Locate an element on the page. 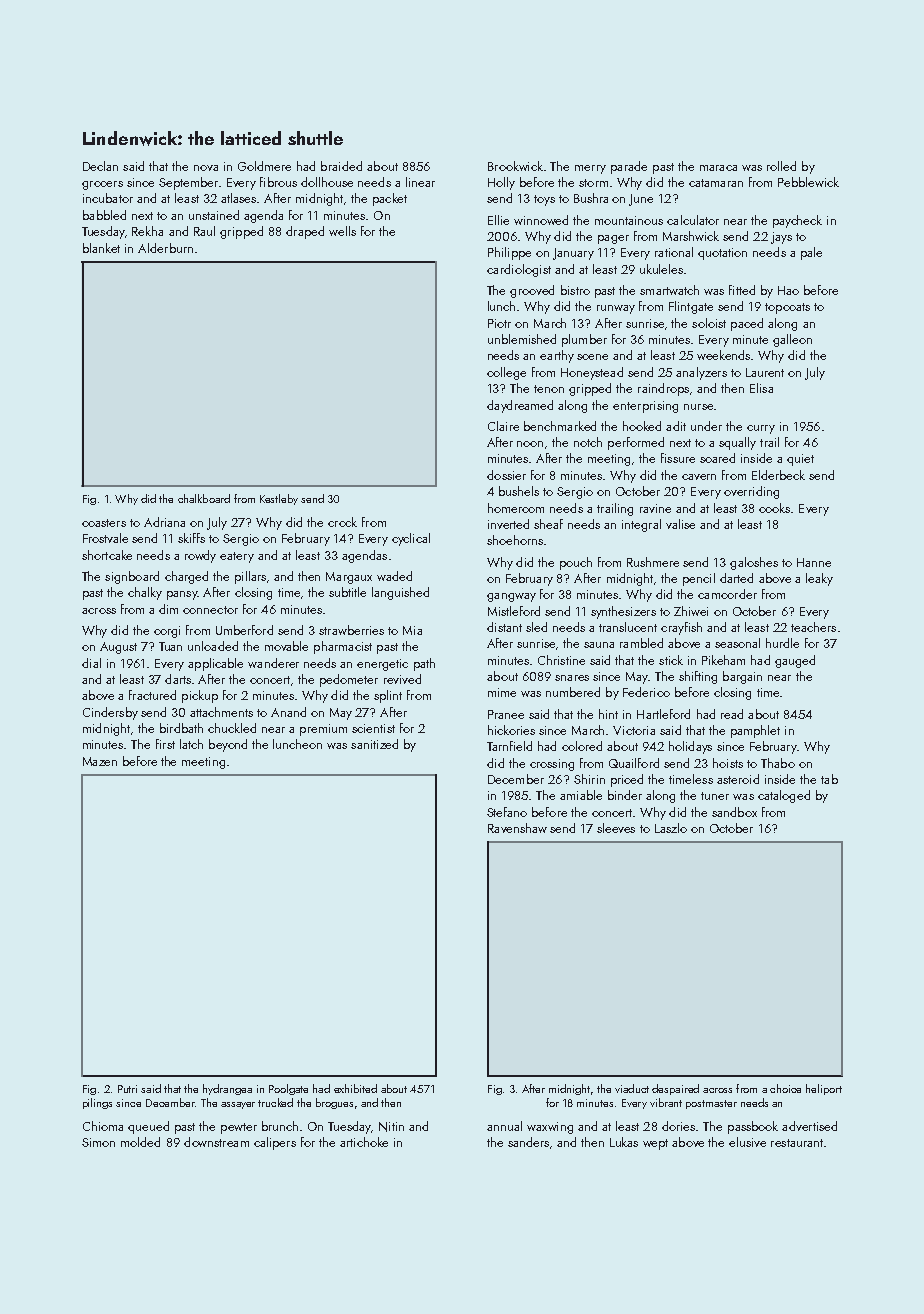  choice is located at coordinates (785, 1088).
